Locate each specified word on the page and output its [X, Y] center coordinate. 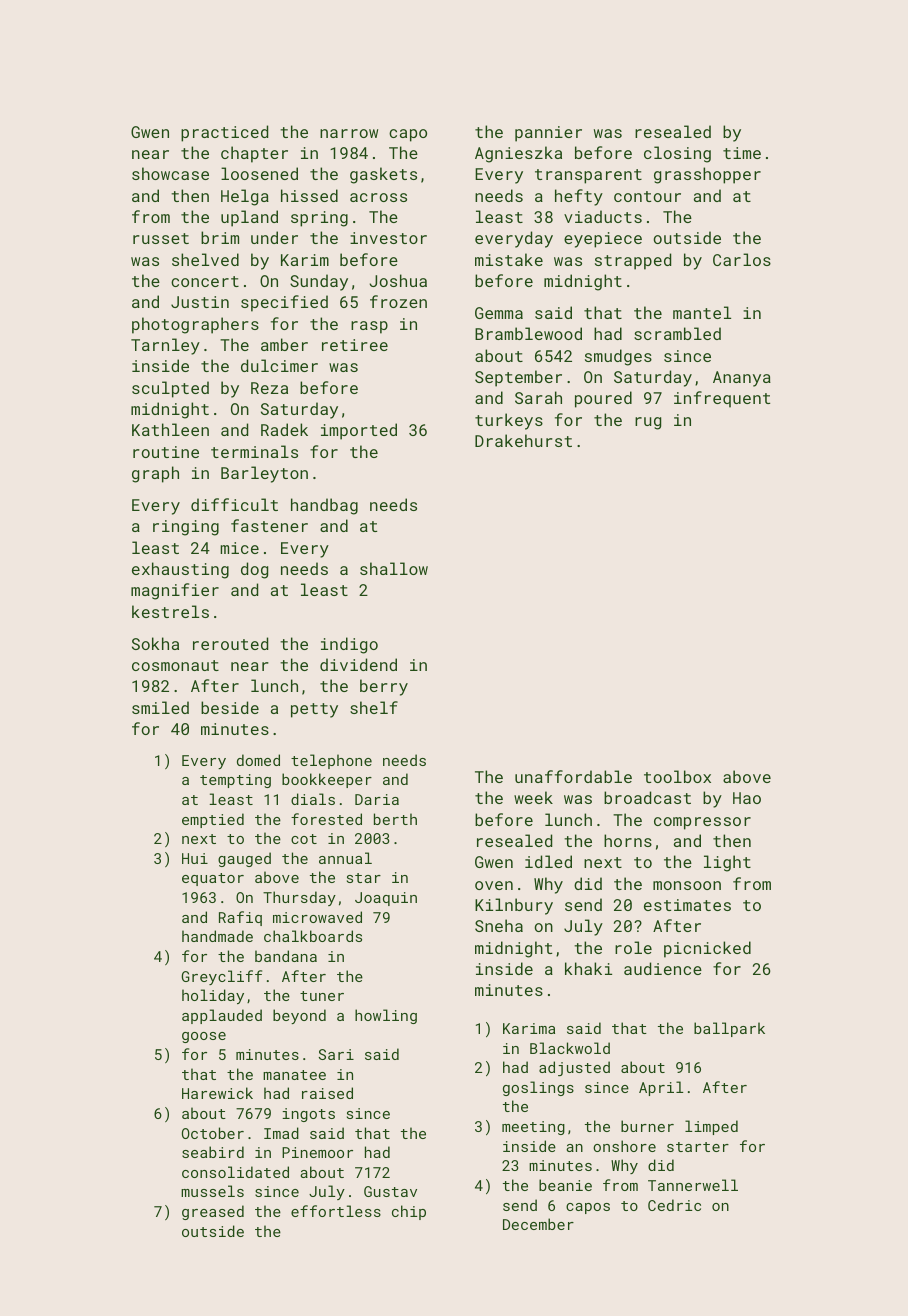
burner [647, 1126]
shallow [394, 568]
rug [648, 423]
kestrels [170, 611]
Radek [284, 429]
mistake [509, 259]
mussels [212, 1191]
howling [386, 1016]
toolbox [677, 776]
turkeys [509, 421]
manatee [294, 1075]
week [533, 797]
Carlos [742, 259]
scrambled [677, 333]
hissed [309, 195]
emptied [213, 820]
